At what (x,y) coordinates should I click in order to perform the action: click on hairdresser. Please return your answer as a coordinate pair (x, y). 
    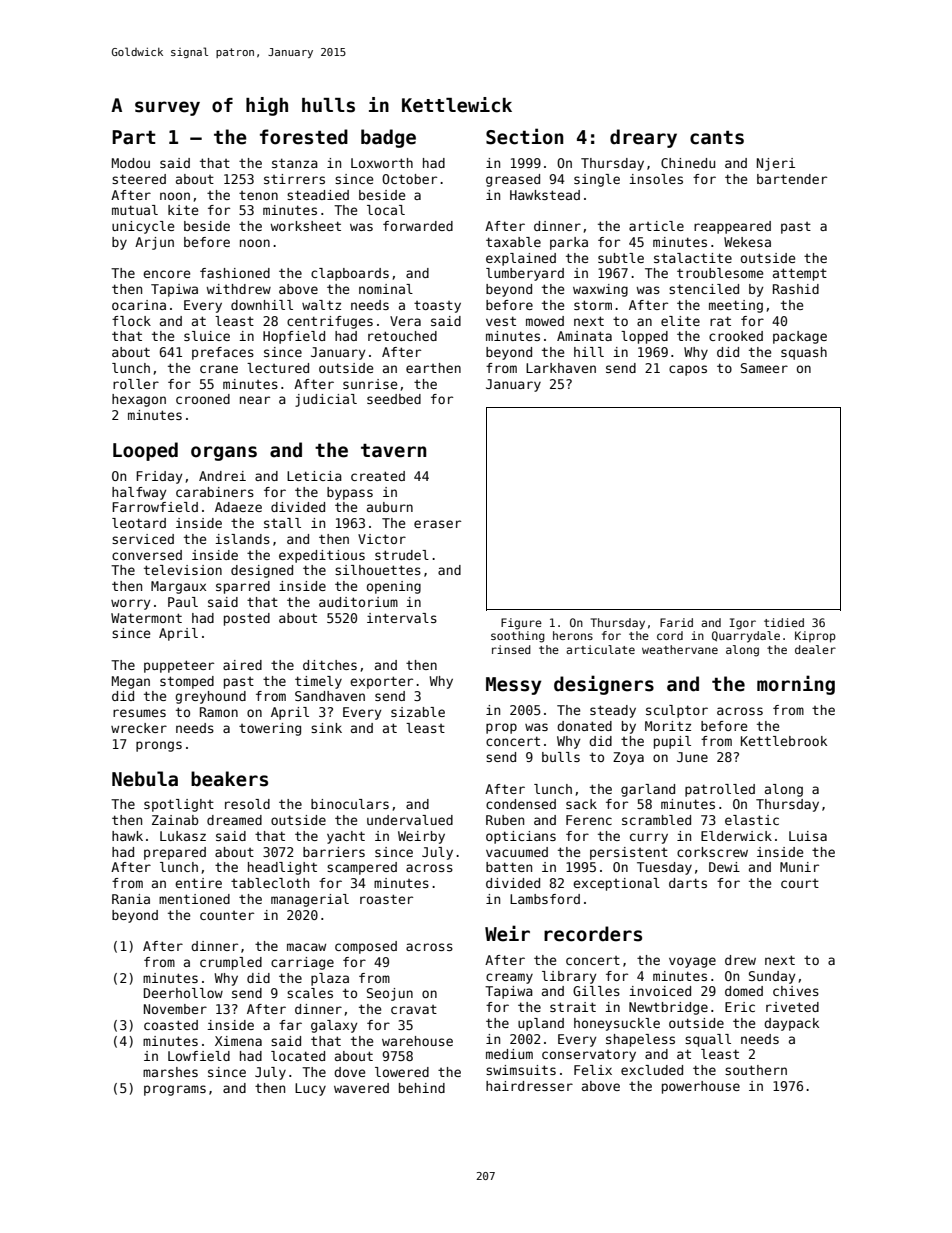
    Looking at the image, I should click on (529, 1086).
